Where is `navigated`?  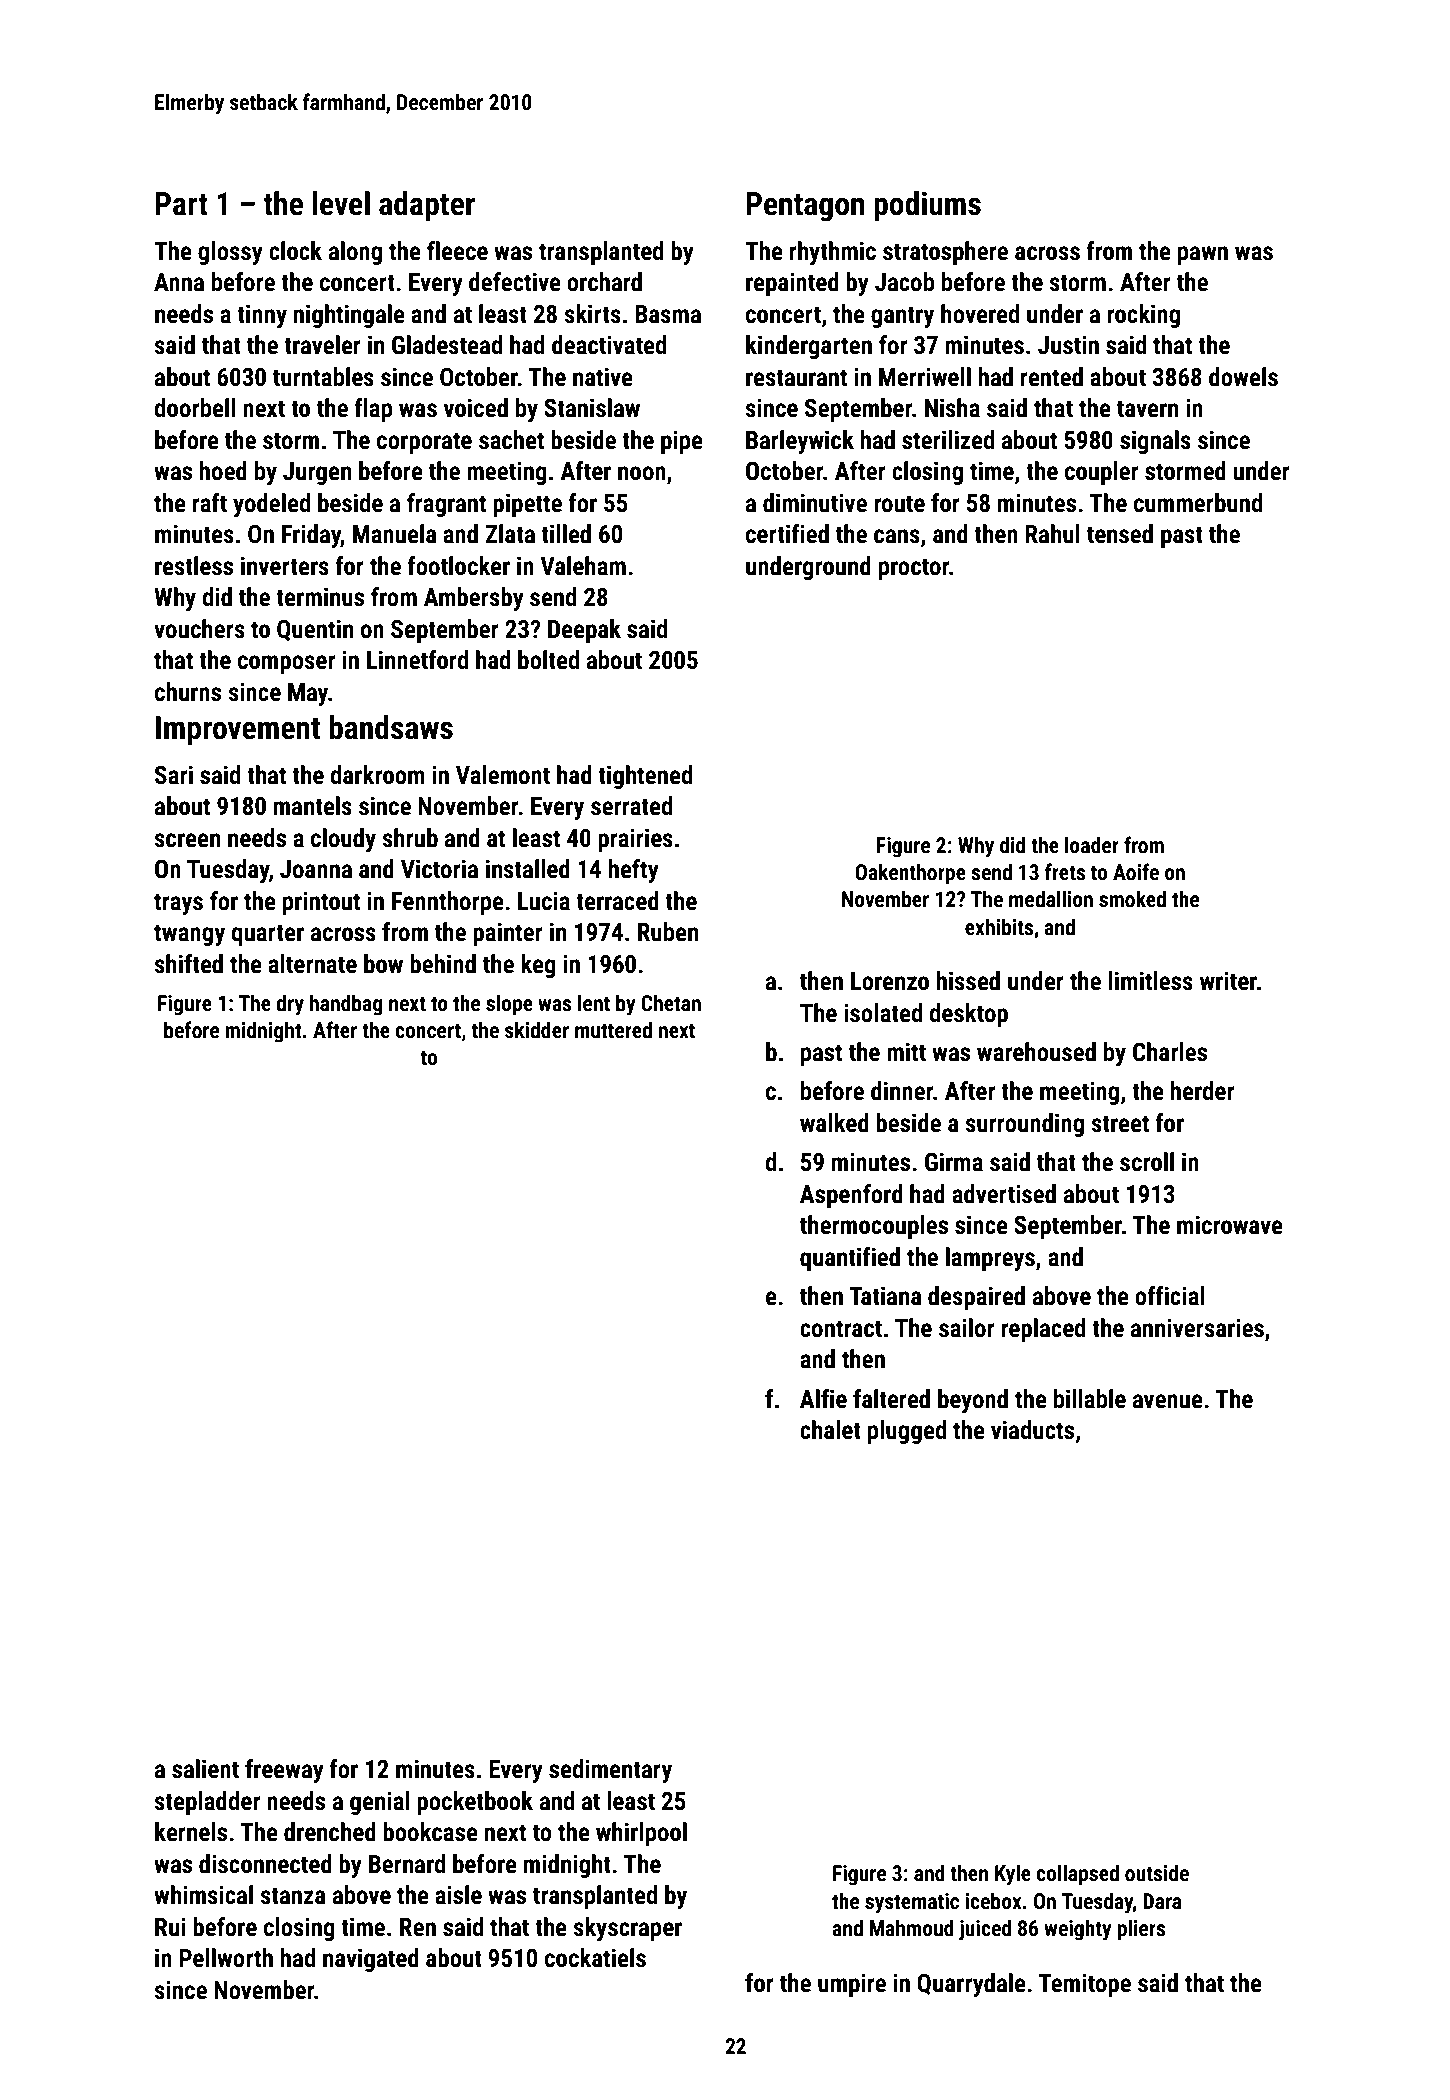 navigated is located at coordinates (371, 1960).
